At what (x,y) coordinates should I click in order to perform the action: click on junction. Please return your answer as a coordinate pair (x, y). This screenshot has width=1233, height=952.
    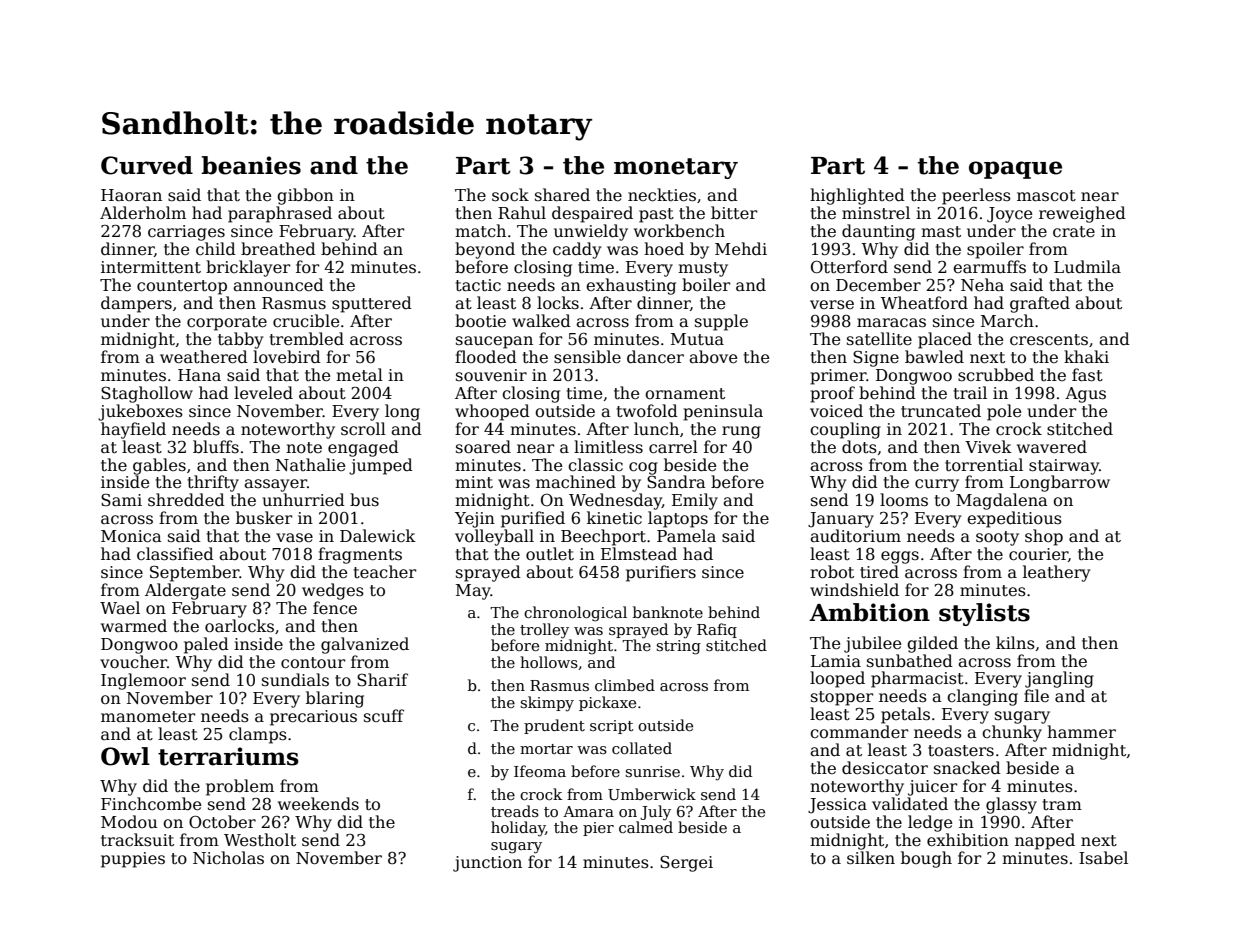
    Looking at the image, I should click on (487, 864).
